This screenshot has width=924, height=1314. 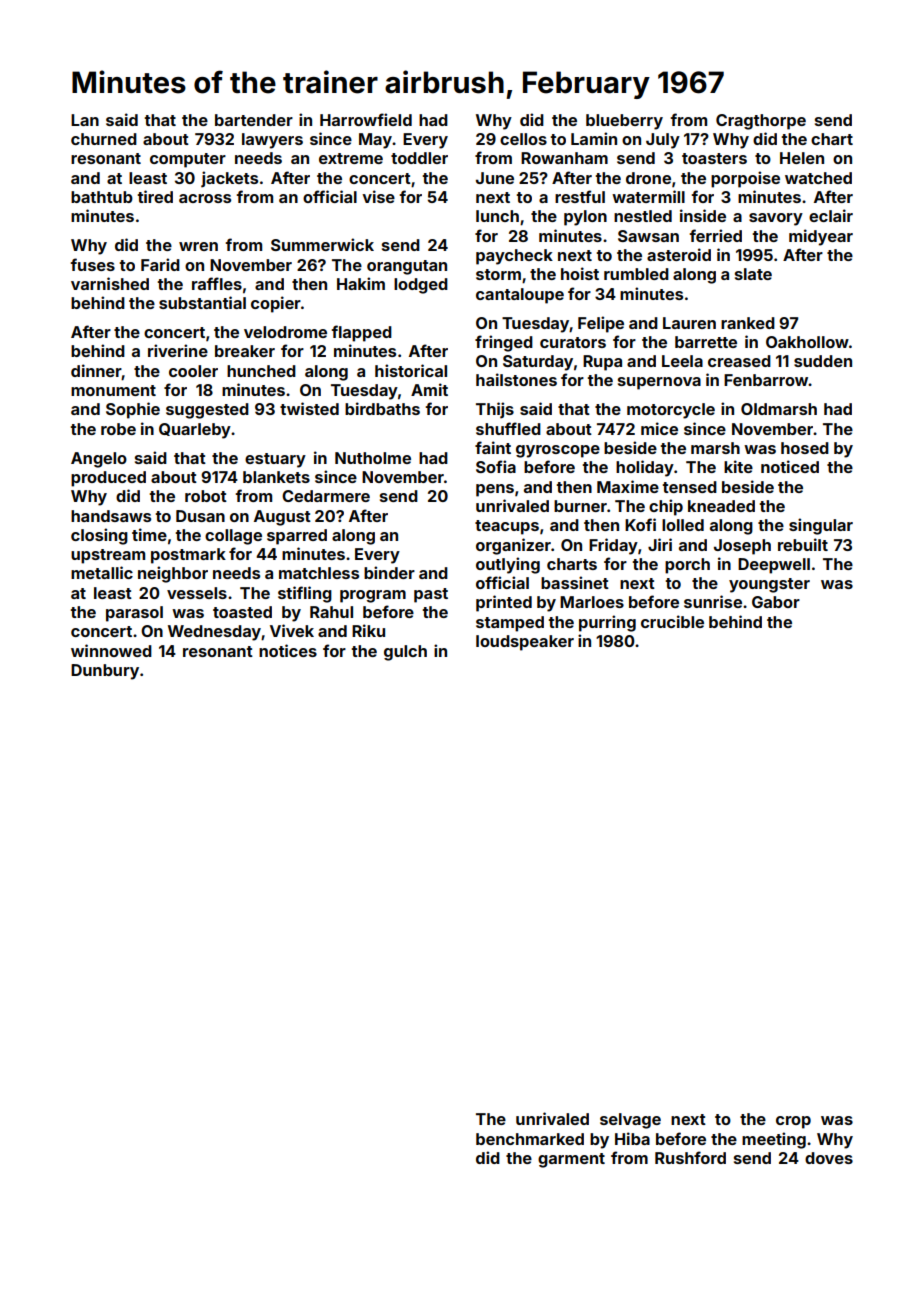 I want to click on garment, so click(x=571, y=1160).
